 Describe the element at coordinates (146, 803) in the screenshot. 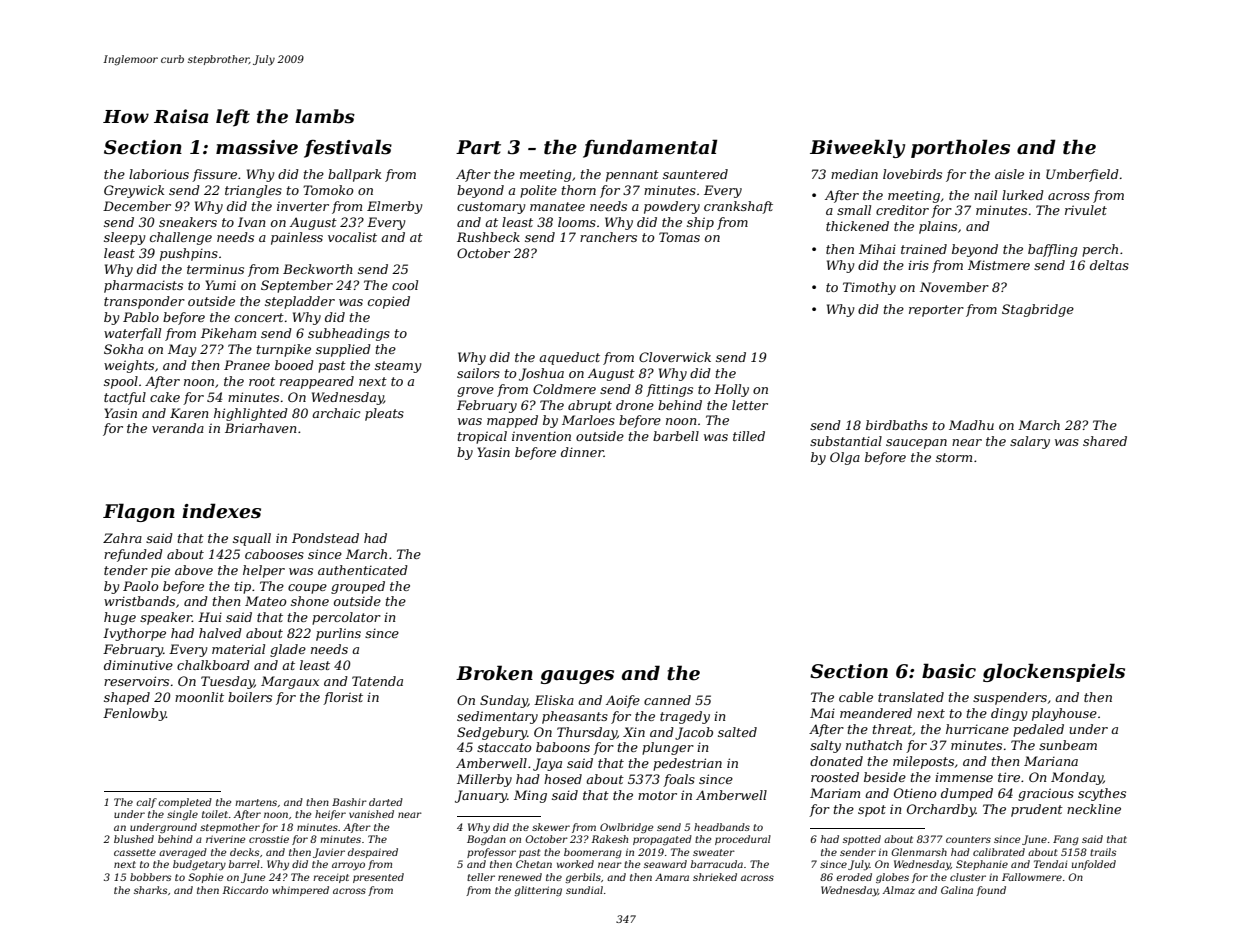

I see `calf` at that location.
